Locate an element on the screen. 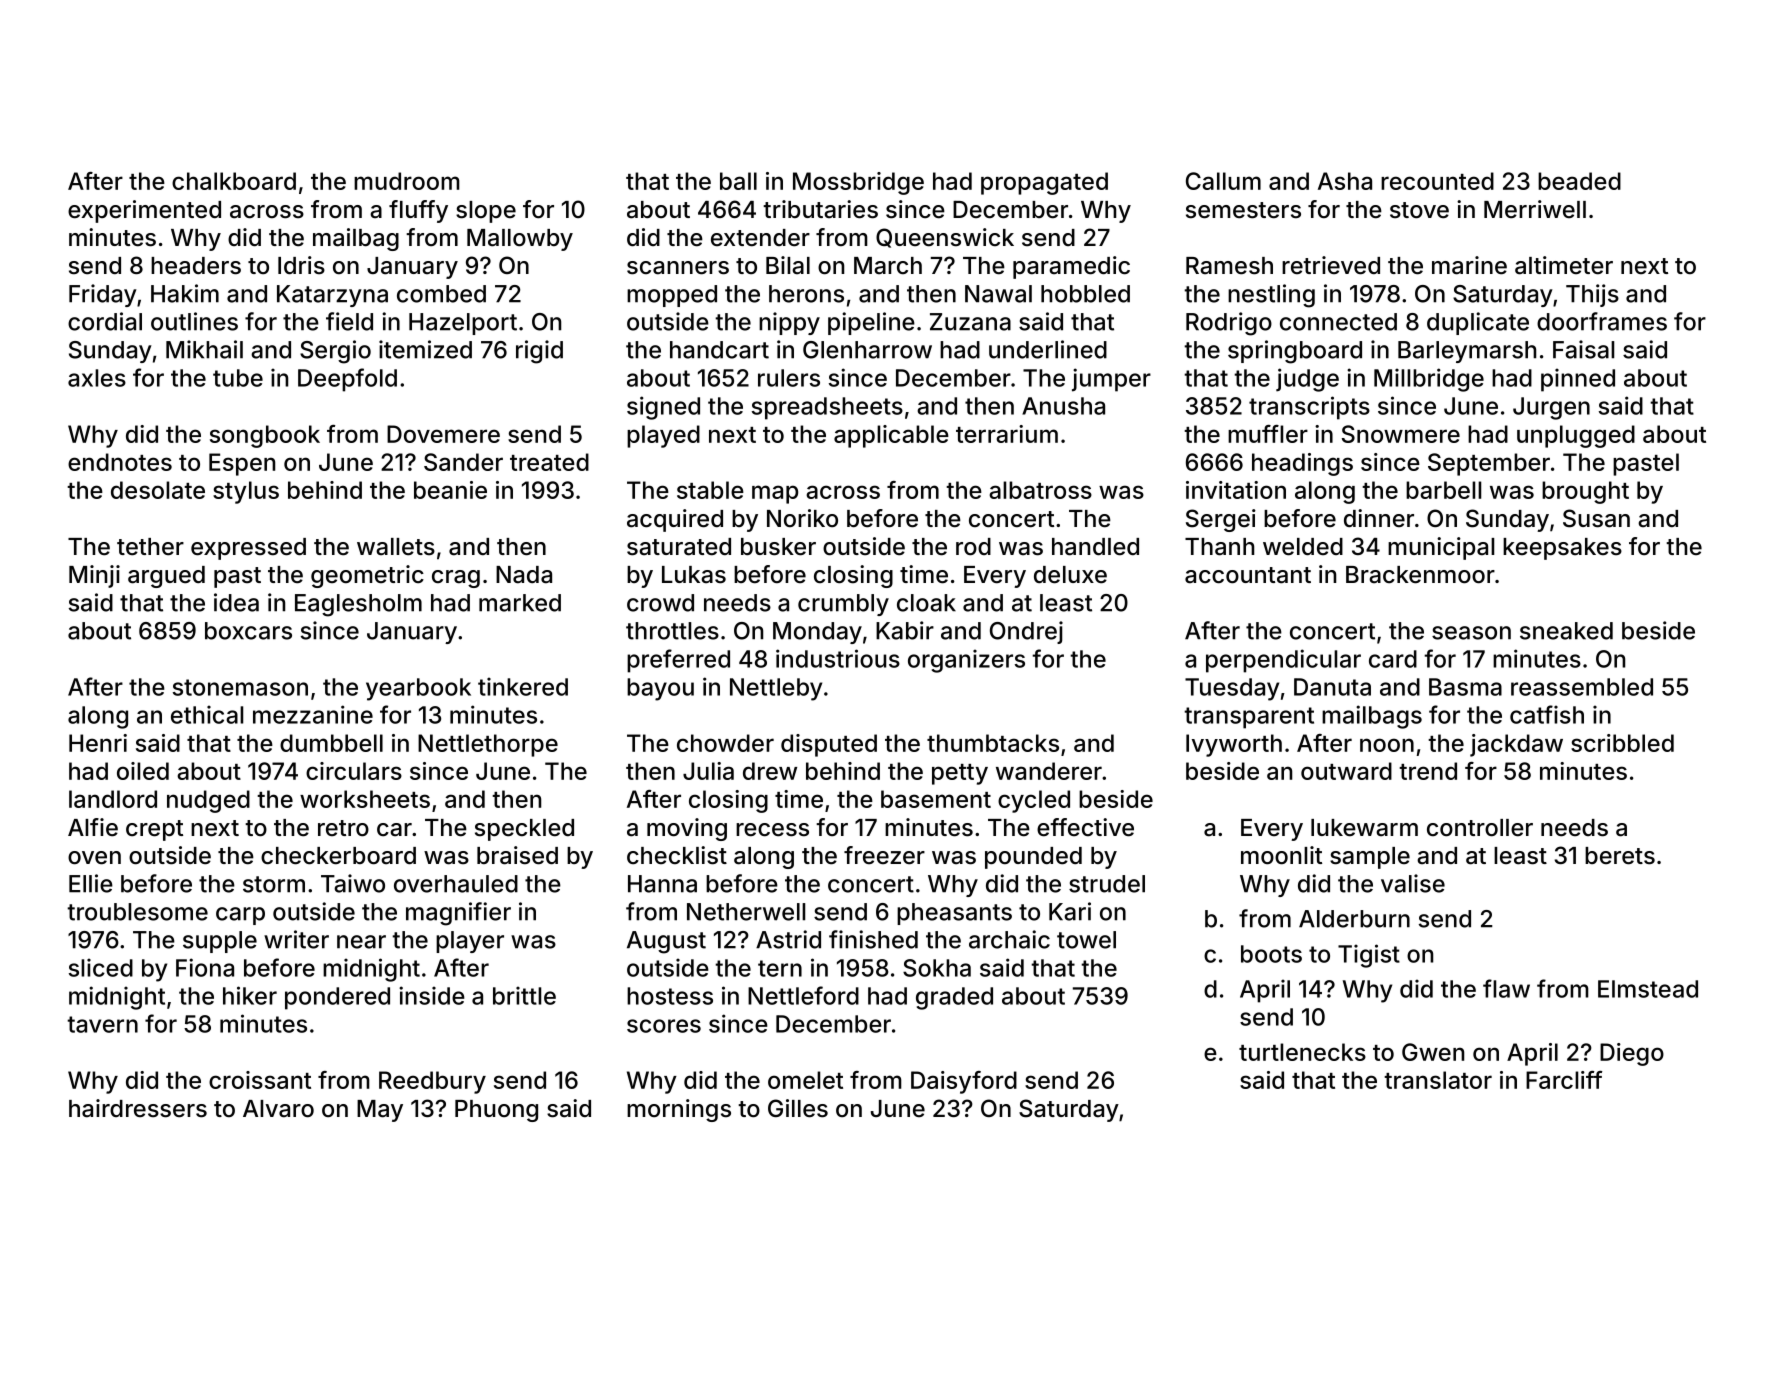  Daisyford is located at coordinates (964, 1082).
